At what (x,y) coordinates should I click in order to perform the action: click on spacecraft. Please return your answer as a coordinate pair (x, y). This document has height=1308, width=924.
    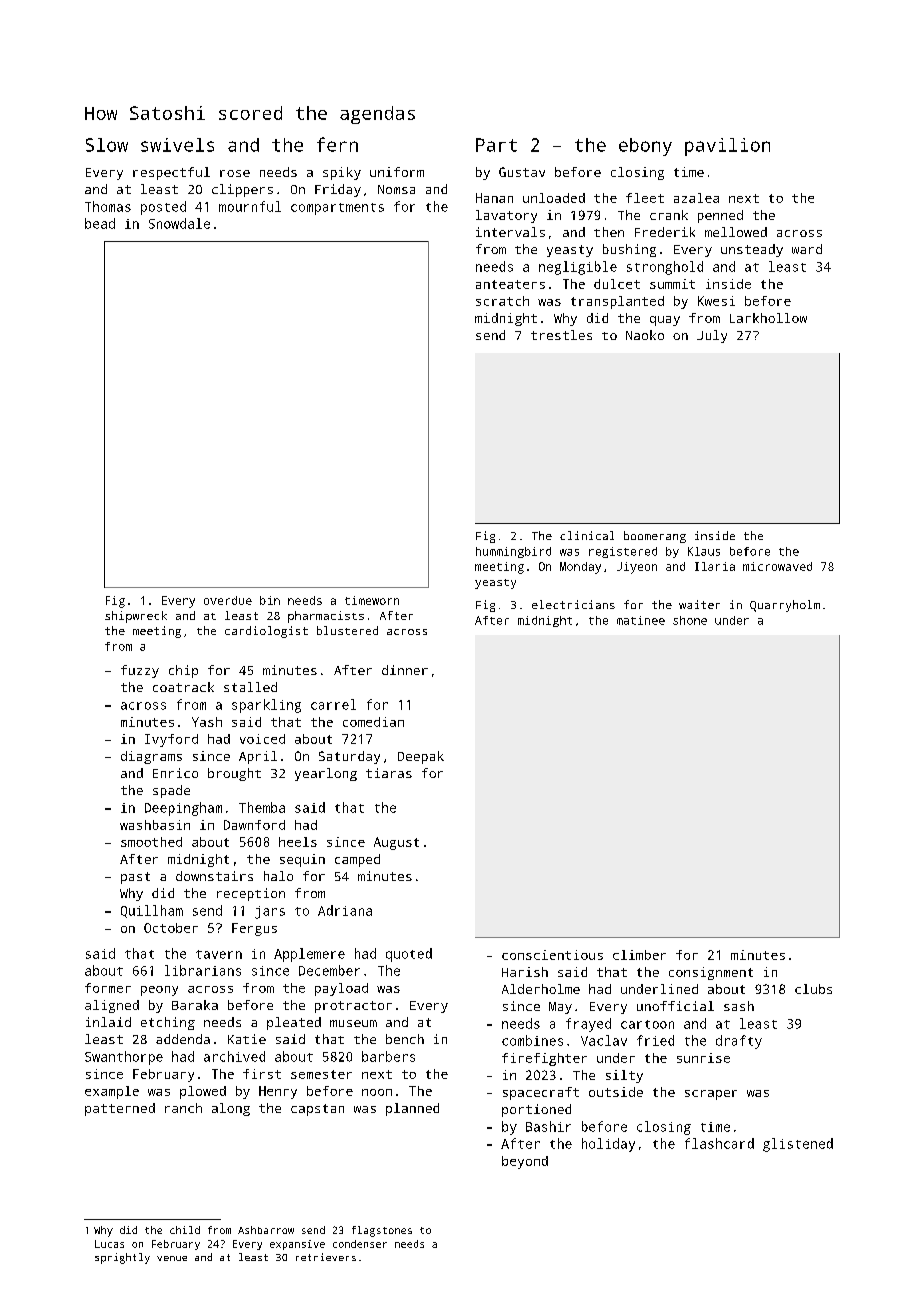
    Looking at the image, I should click on (541, 1093).
